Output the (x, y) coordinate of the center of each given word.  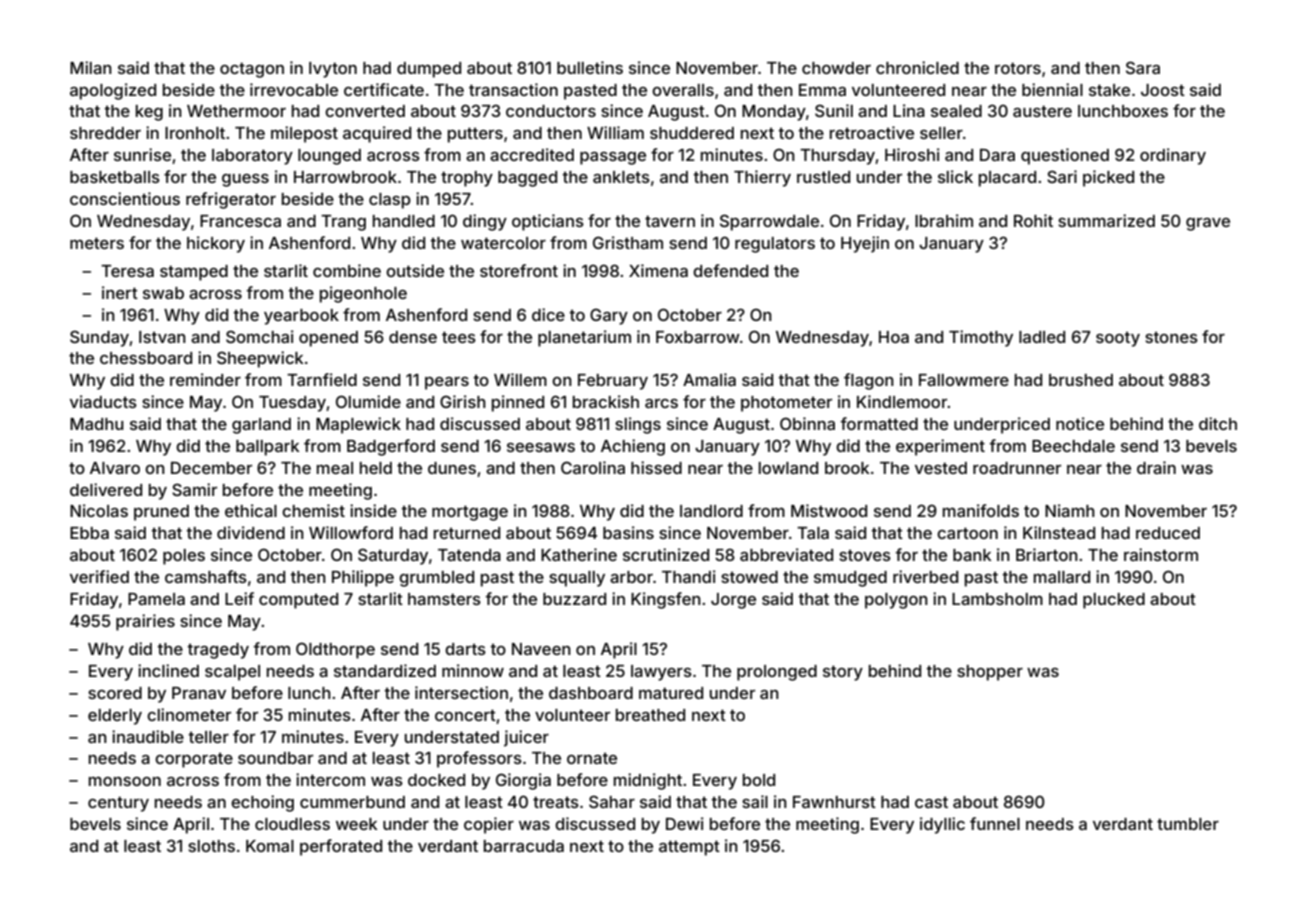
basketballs (115, 177)
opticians (548, 222)
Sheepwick (260, 359)
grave (1208, 224)
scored (115, 693)
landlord (711, 511)
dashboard (591, 693)
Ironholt (195, 133)
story (843, 673)
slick (955, 176)
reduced (1168, 533)
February (613, 382)
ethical (251, 510)
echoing (262, 803)
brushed (1081, 380)
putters (475, 135)
